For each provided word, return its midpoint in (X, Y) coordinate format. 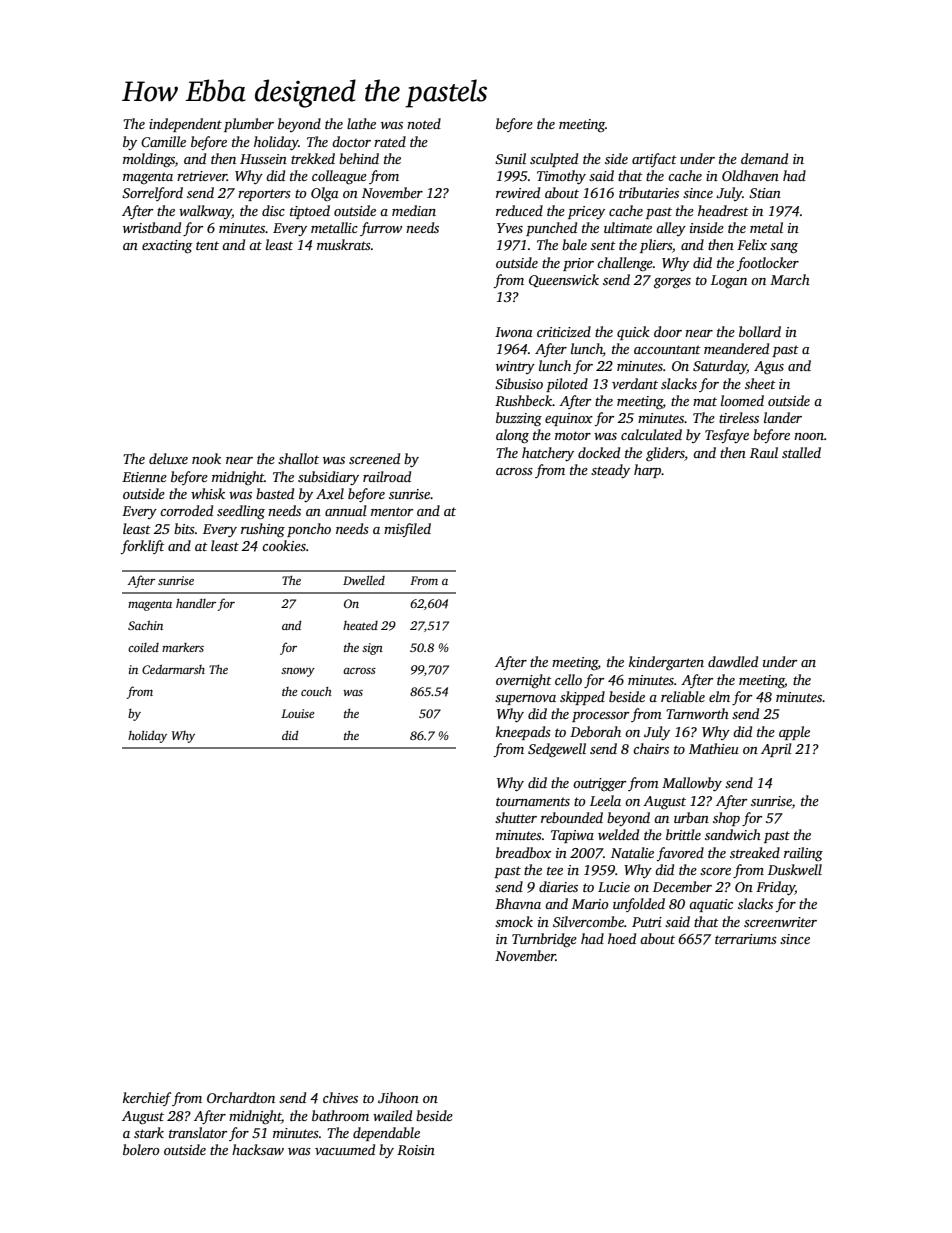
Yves (510, 228)
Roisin (416, 1150)
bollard (760, 331)
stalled (801, 452)
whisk (208, 493)
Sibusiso (519, 383)
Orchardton (241, 1097)
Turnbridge (544, 940)
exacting (167, 247)
